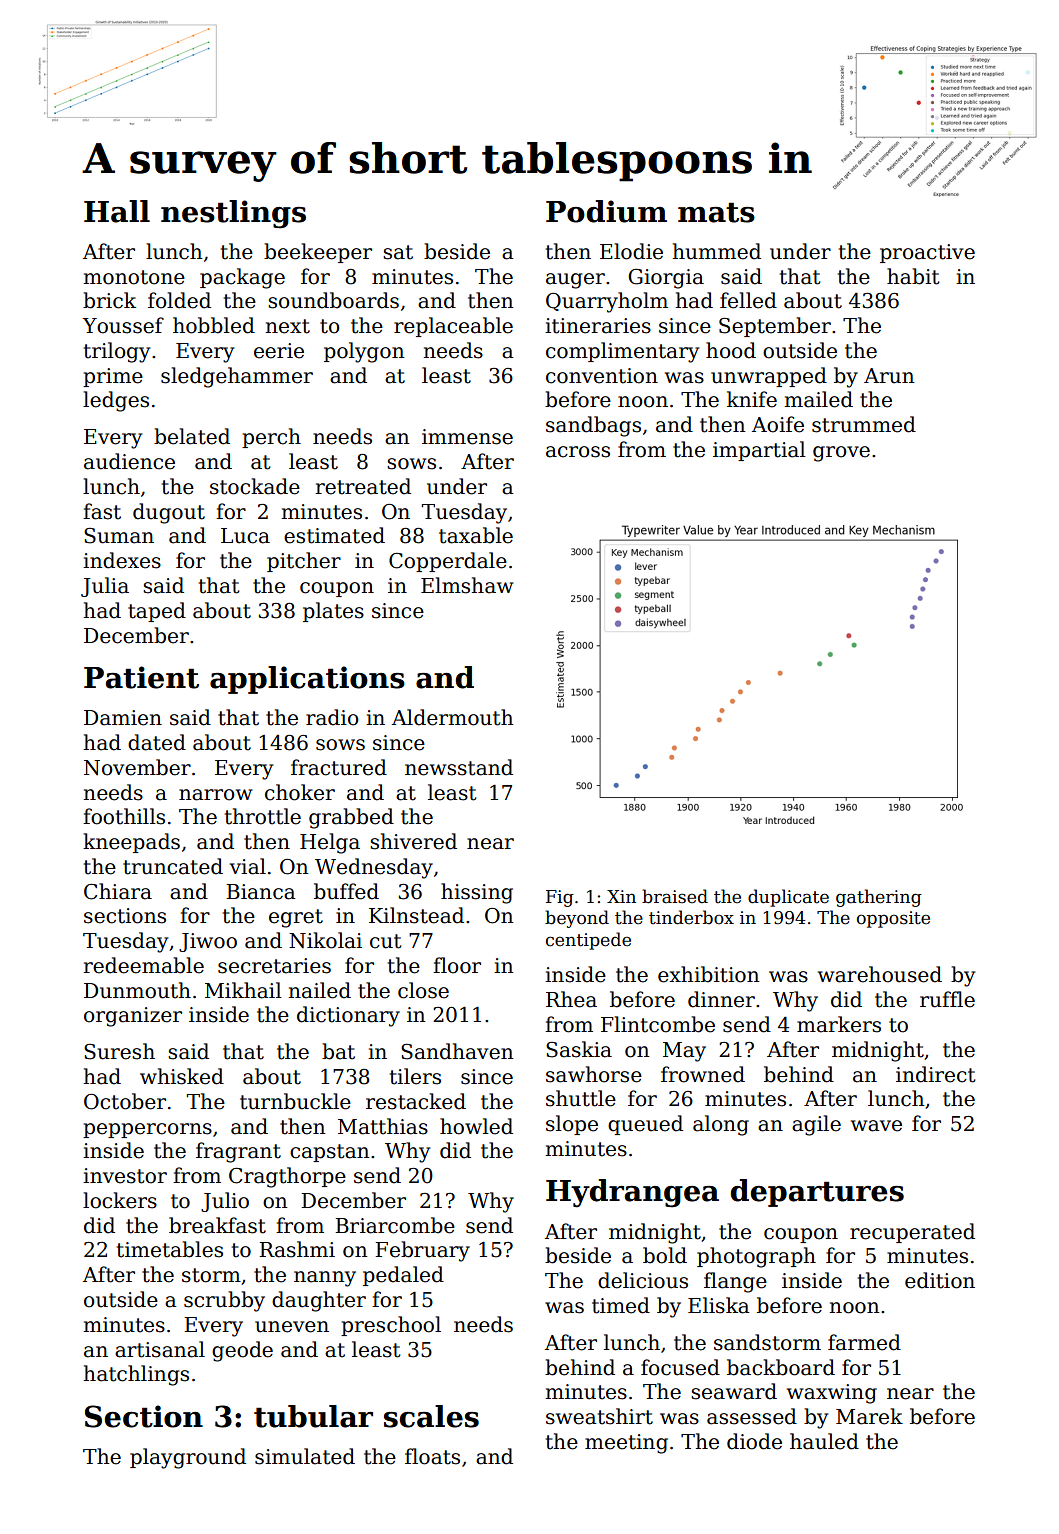  I want to click on Bianca, so click(261, 892).
